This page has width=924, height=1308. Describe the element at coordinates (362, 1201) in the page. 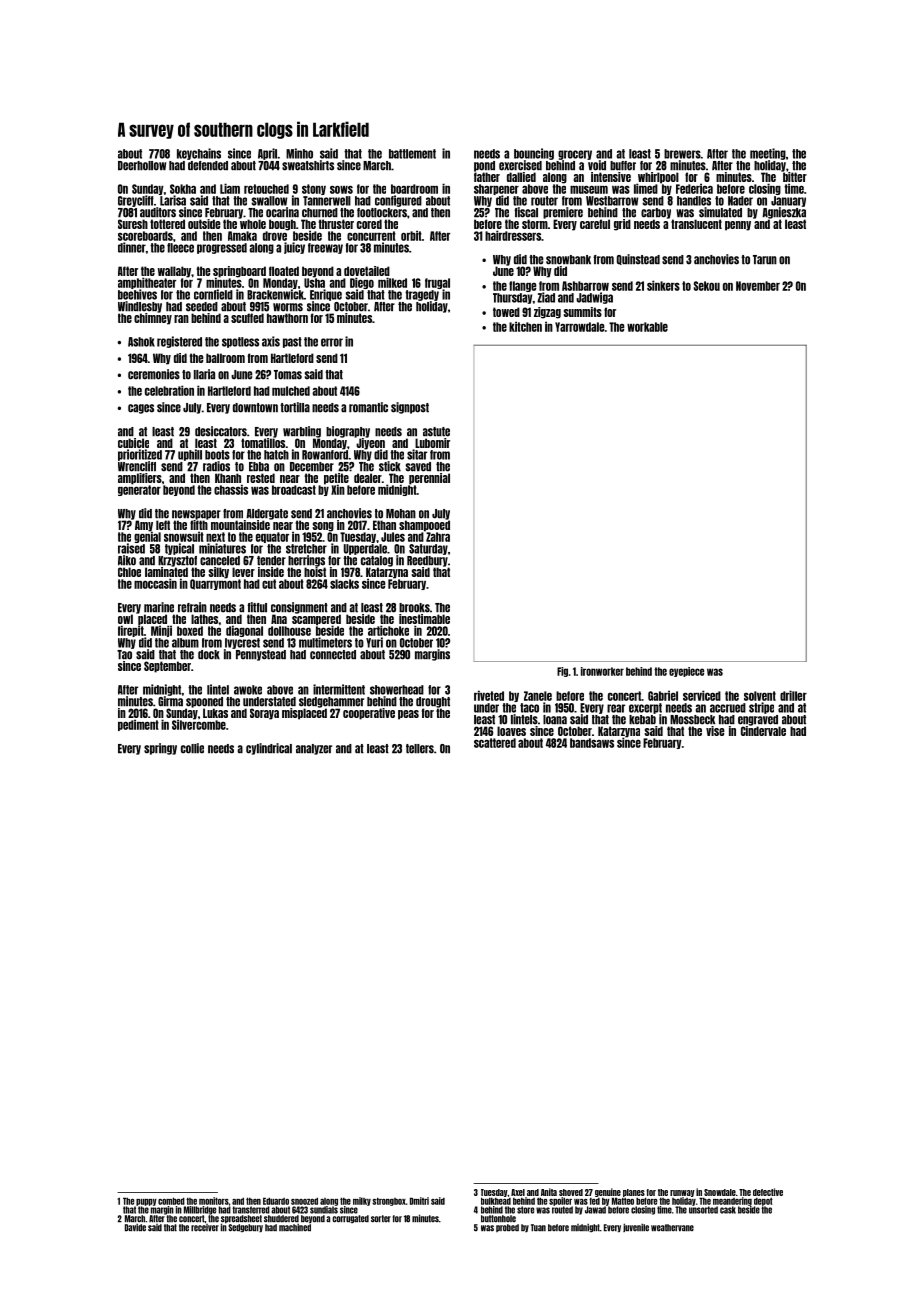

I see `milky` at that location.
